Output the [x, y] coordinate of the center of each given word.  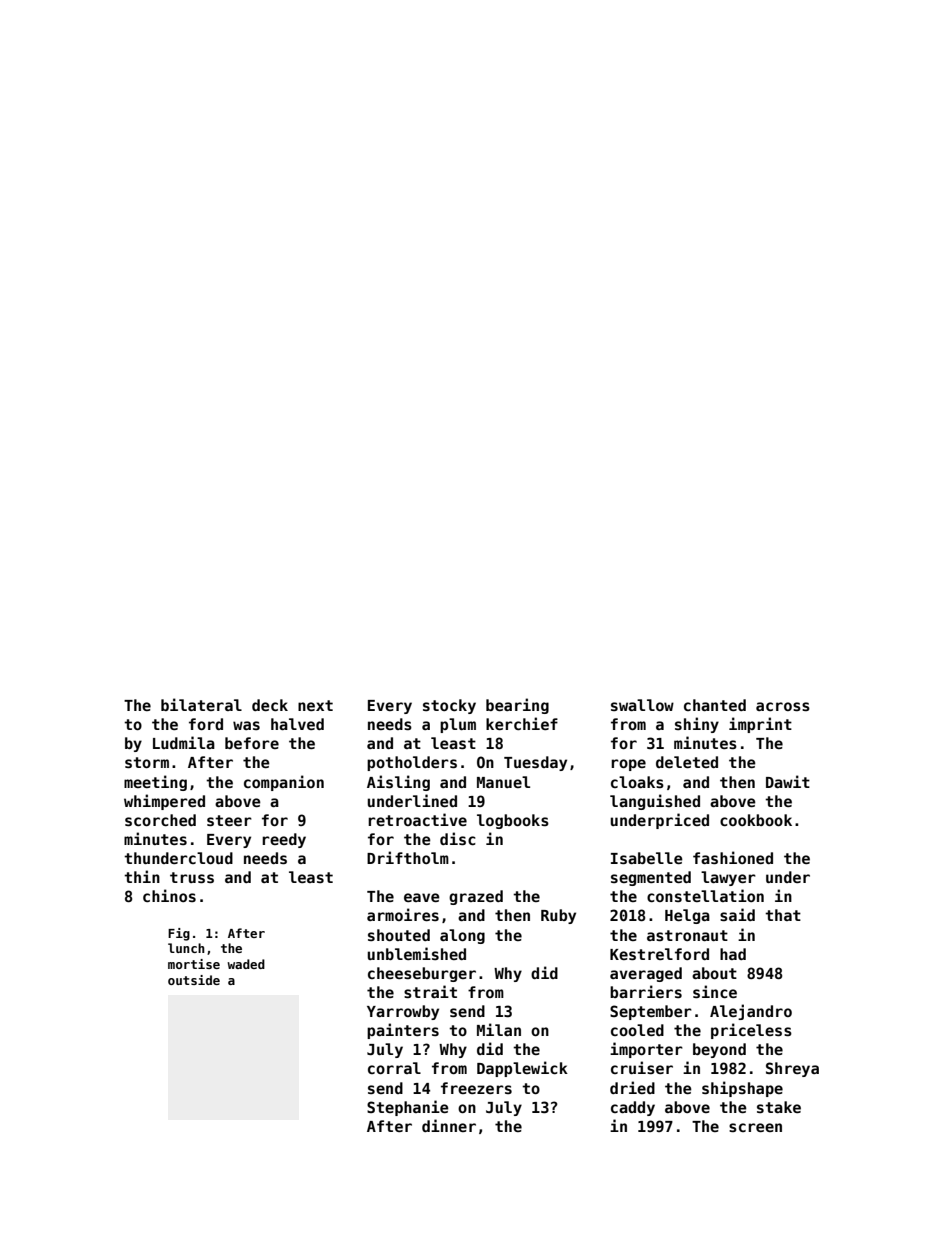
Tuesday [535, 763]
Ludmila [184, 742]
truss [192, 877]
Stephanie [408, 1108]
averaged [646, 974]
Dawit [788, 781]
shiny [697, 725]
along [462, 936]
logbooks [513, 821]
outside [194, 980]
